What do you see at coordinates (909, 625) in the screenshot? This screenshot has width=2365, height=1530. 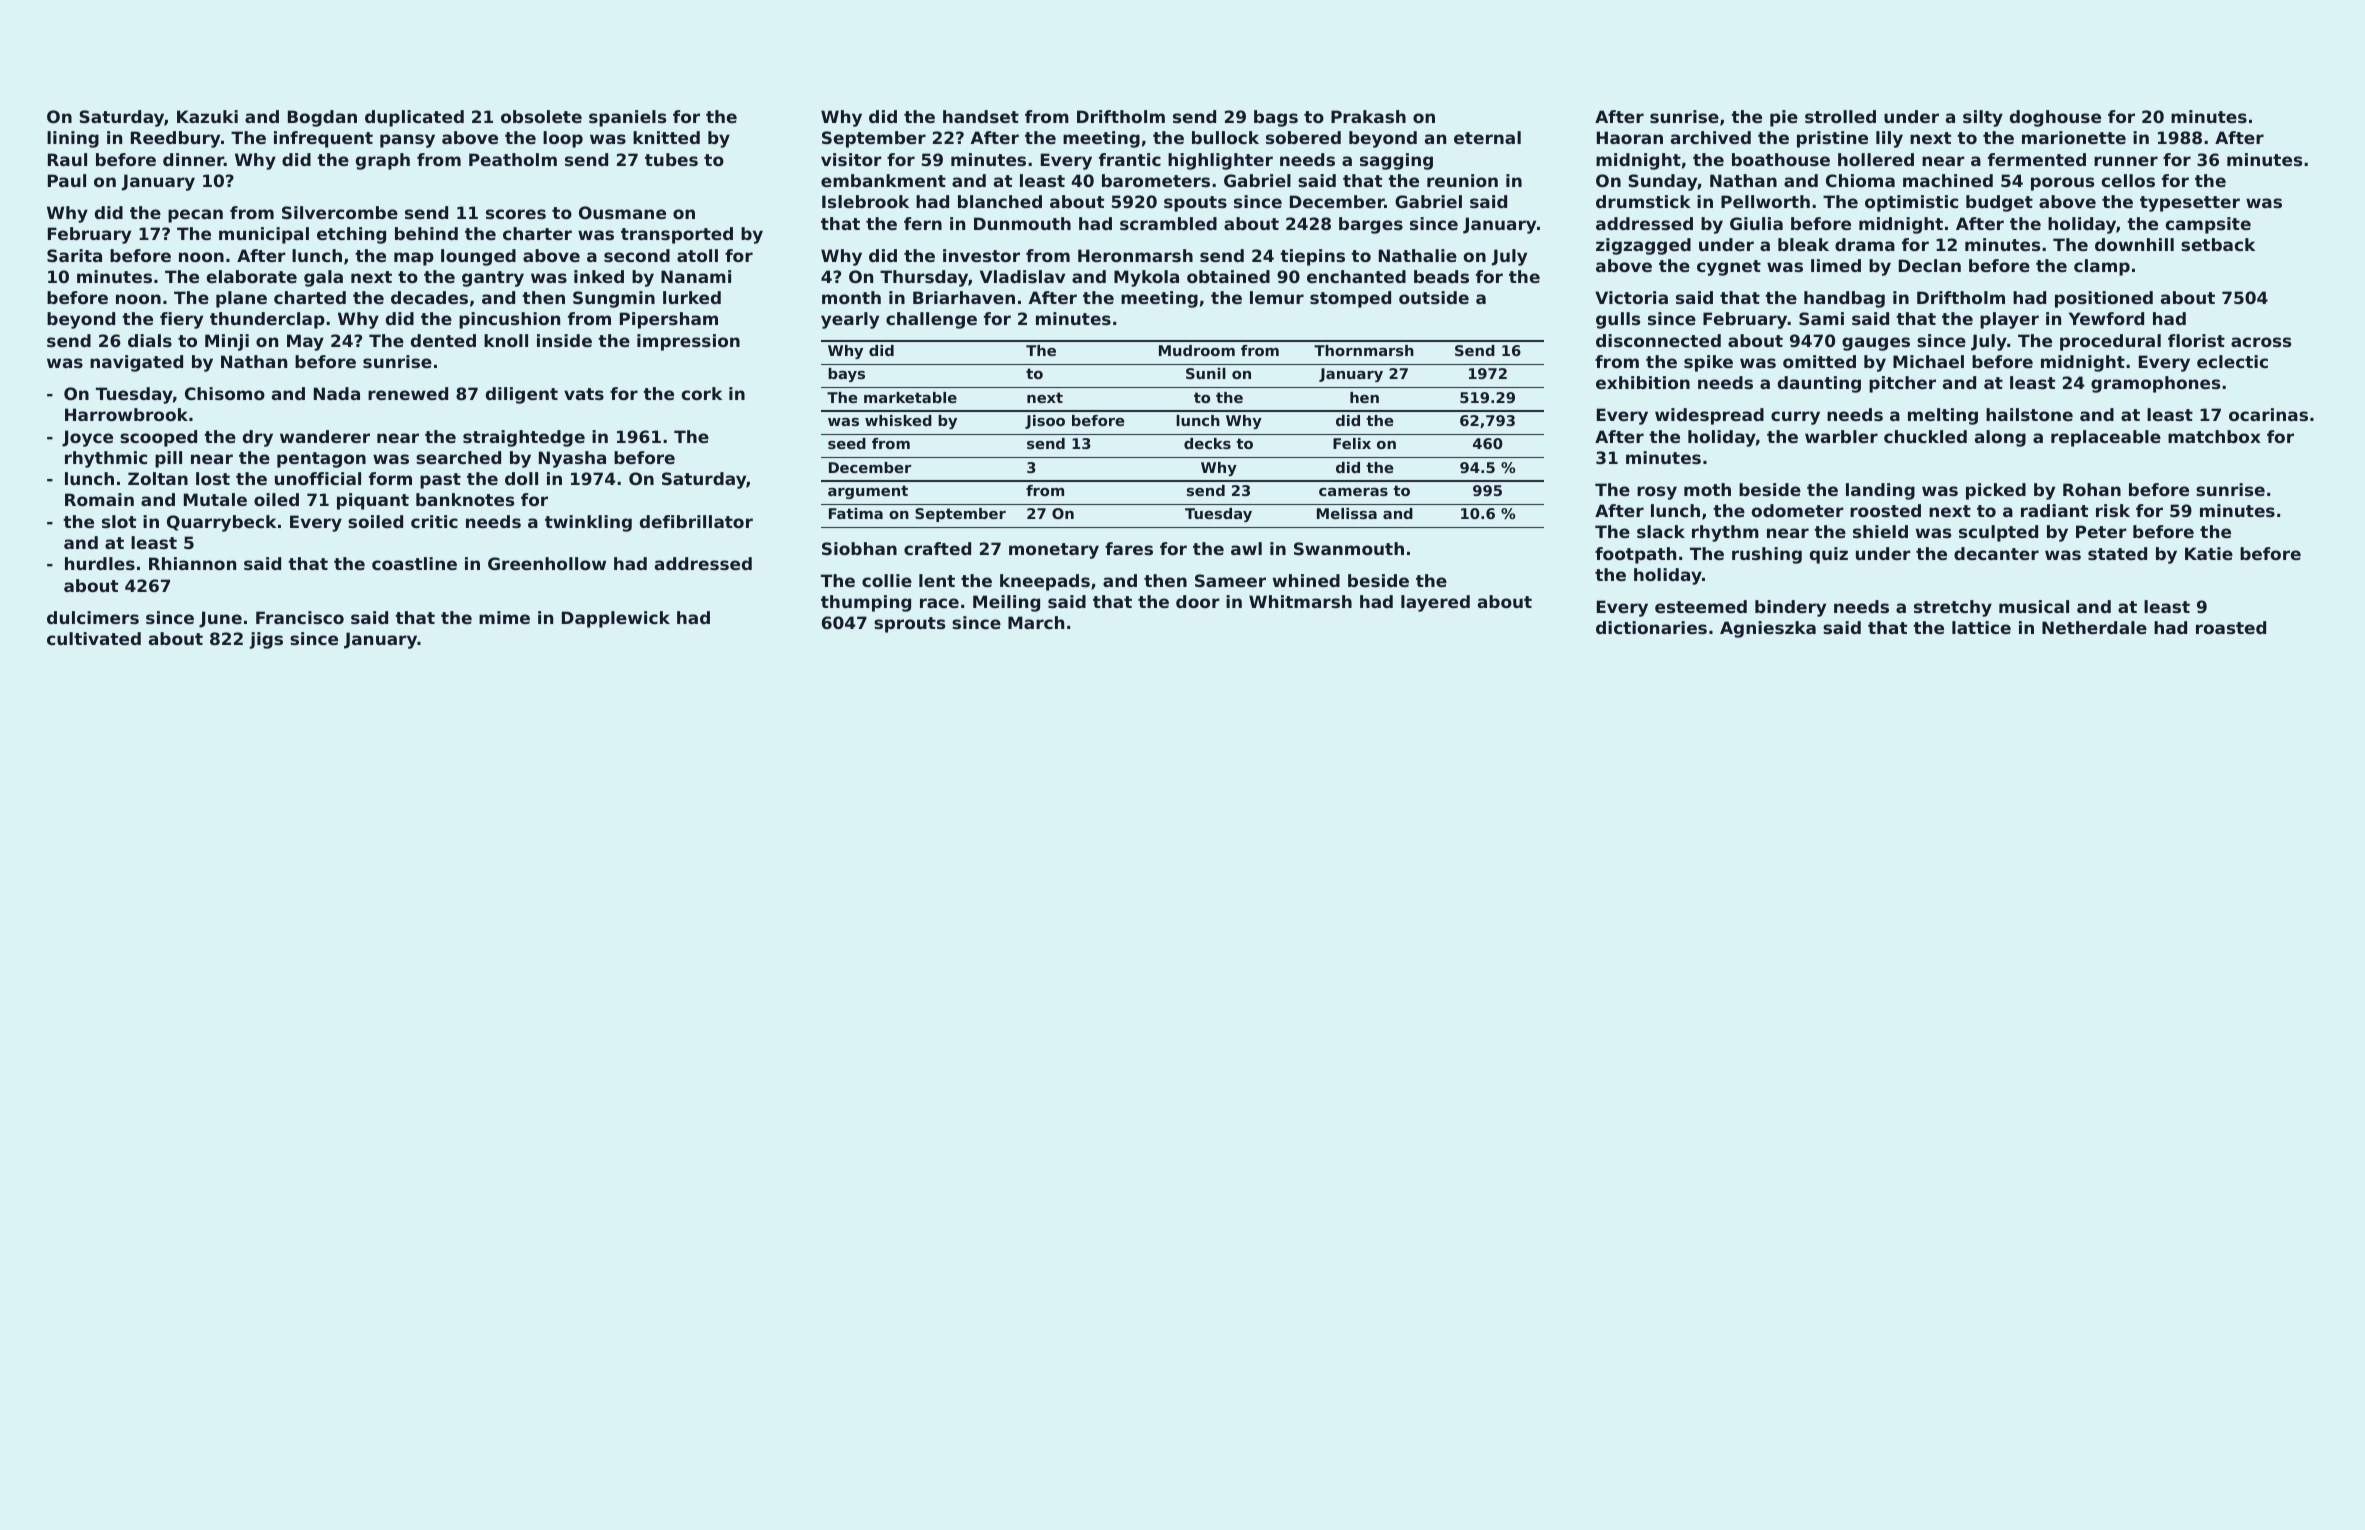 I see `sprouts` at bounding box center [909, 625].
